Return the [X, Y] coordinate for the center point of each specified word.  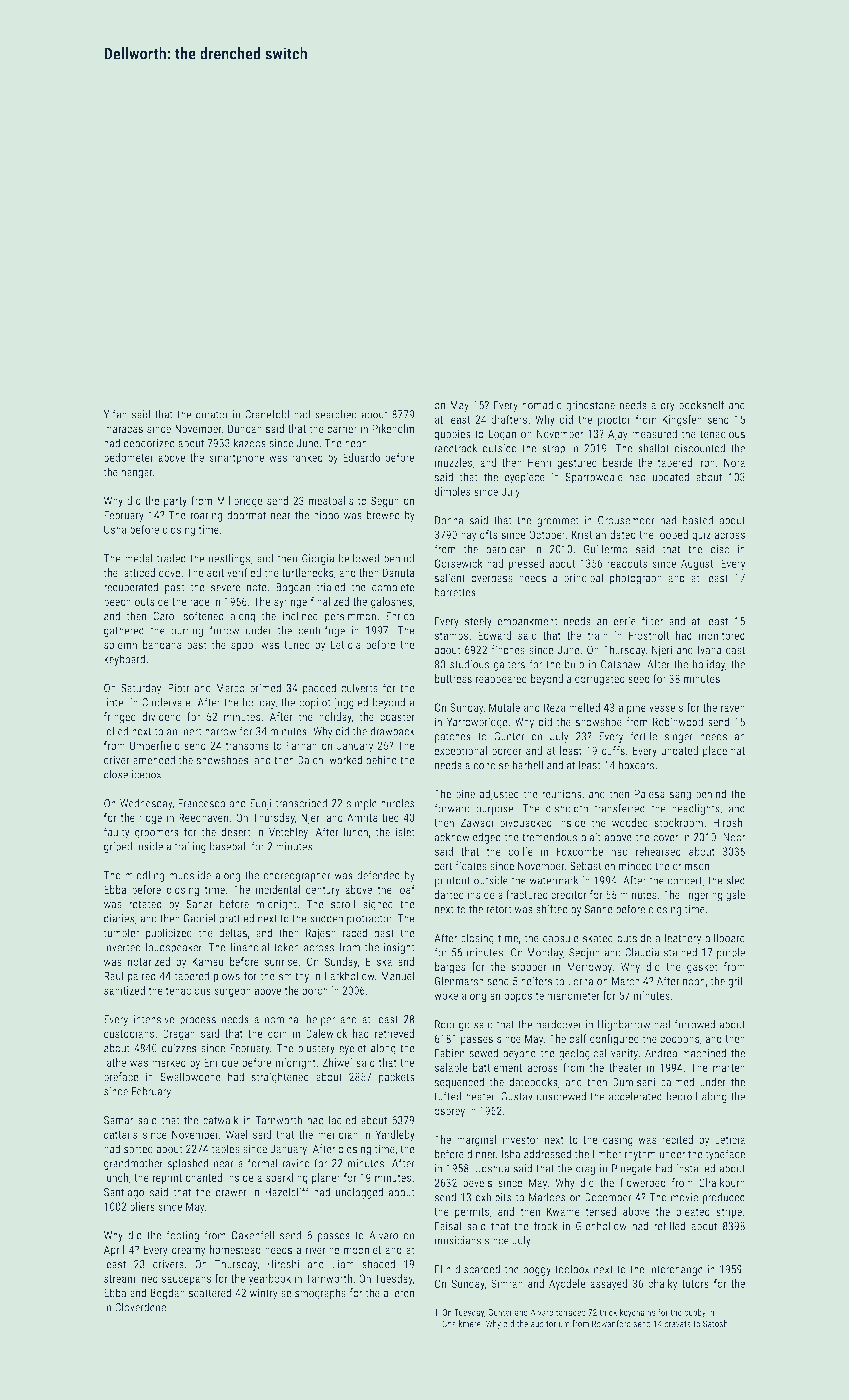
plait [591, 838]
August [697, 565]
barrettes [455, 592]
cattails [121, 1134]
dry [668, 406]
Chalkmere [461, 1323]
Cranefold [267, 414]
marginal [476, 1141]
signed [378, 905]
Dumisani [634, 1082]
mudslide [190, 875]
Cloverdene [140, 1307]
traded [171, 558]
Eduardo [361, 457]
